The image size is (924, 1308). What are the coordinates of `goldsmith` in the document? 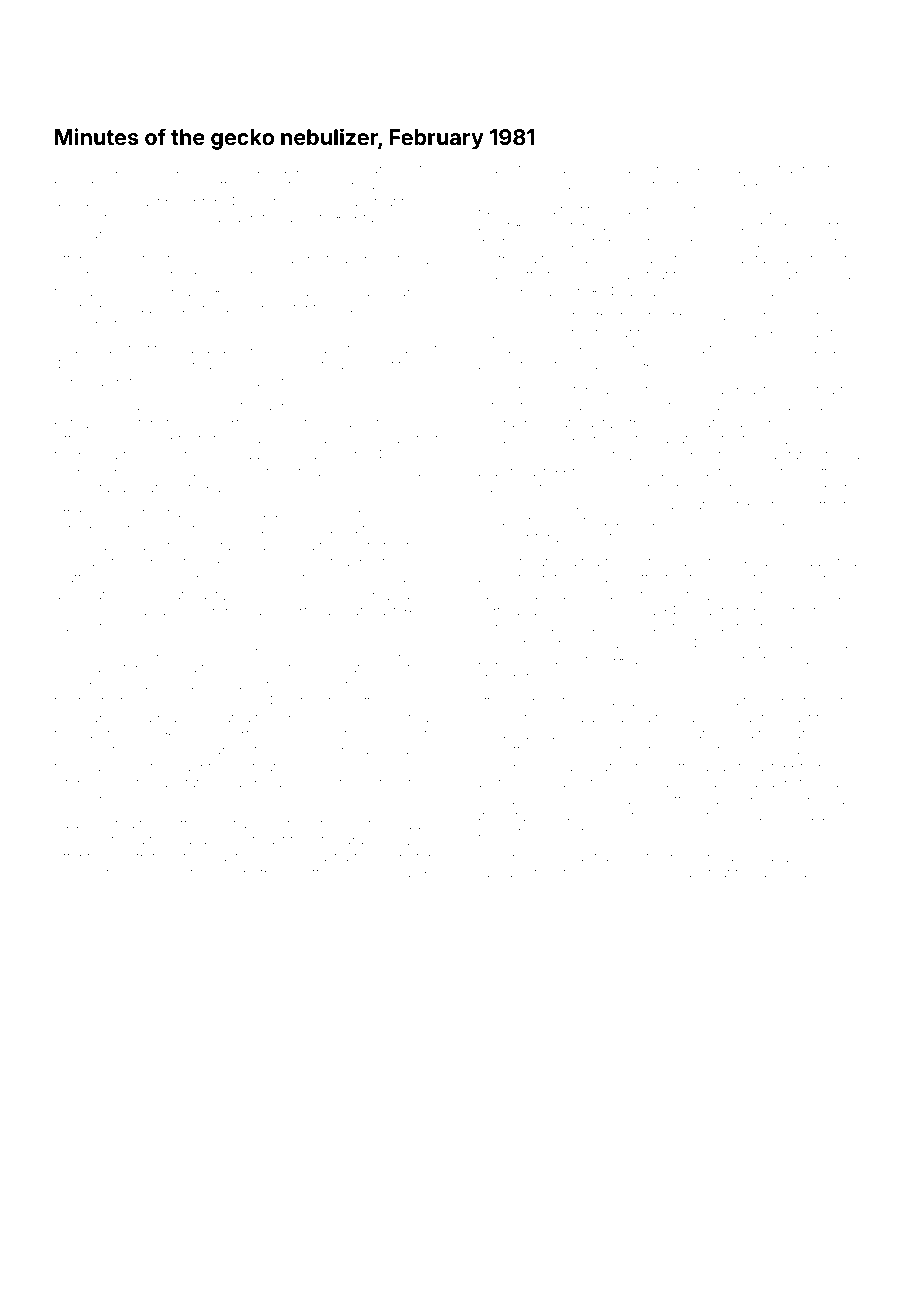 It's located at (84, 219).
